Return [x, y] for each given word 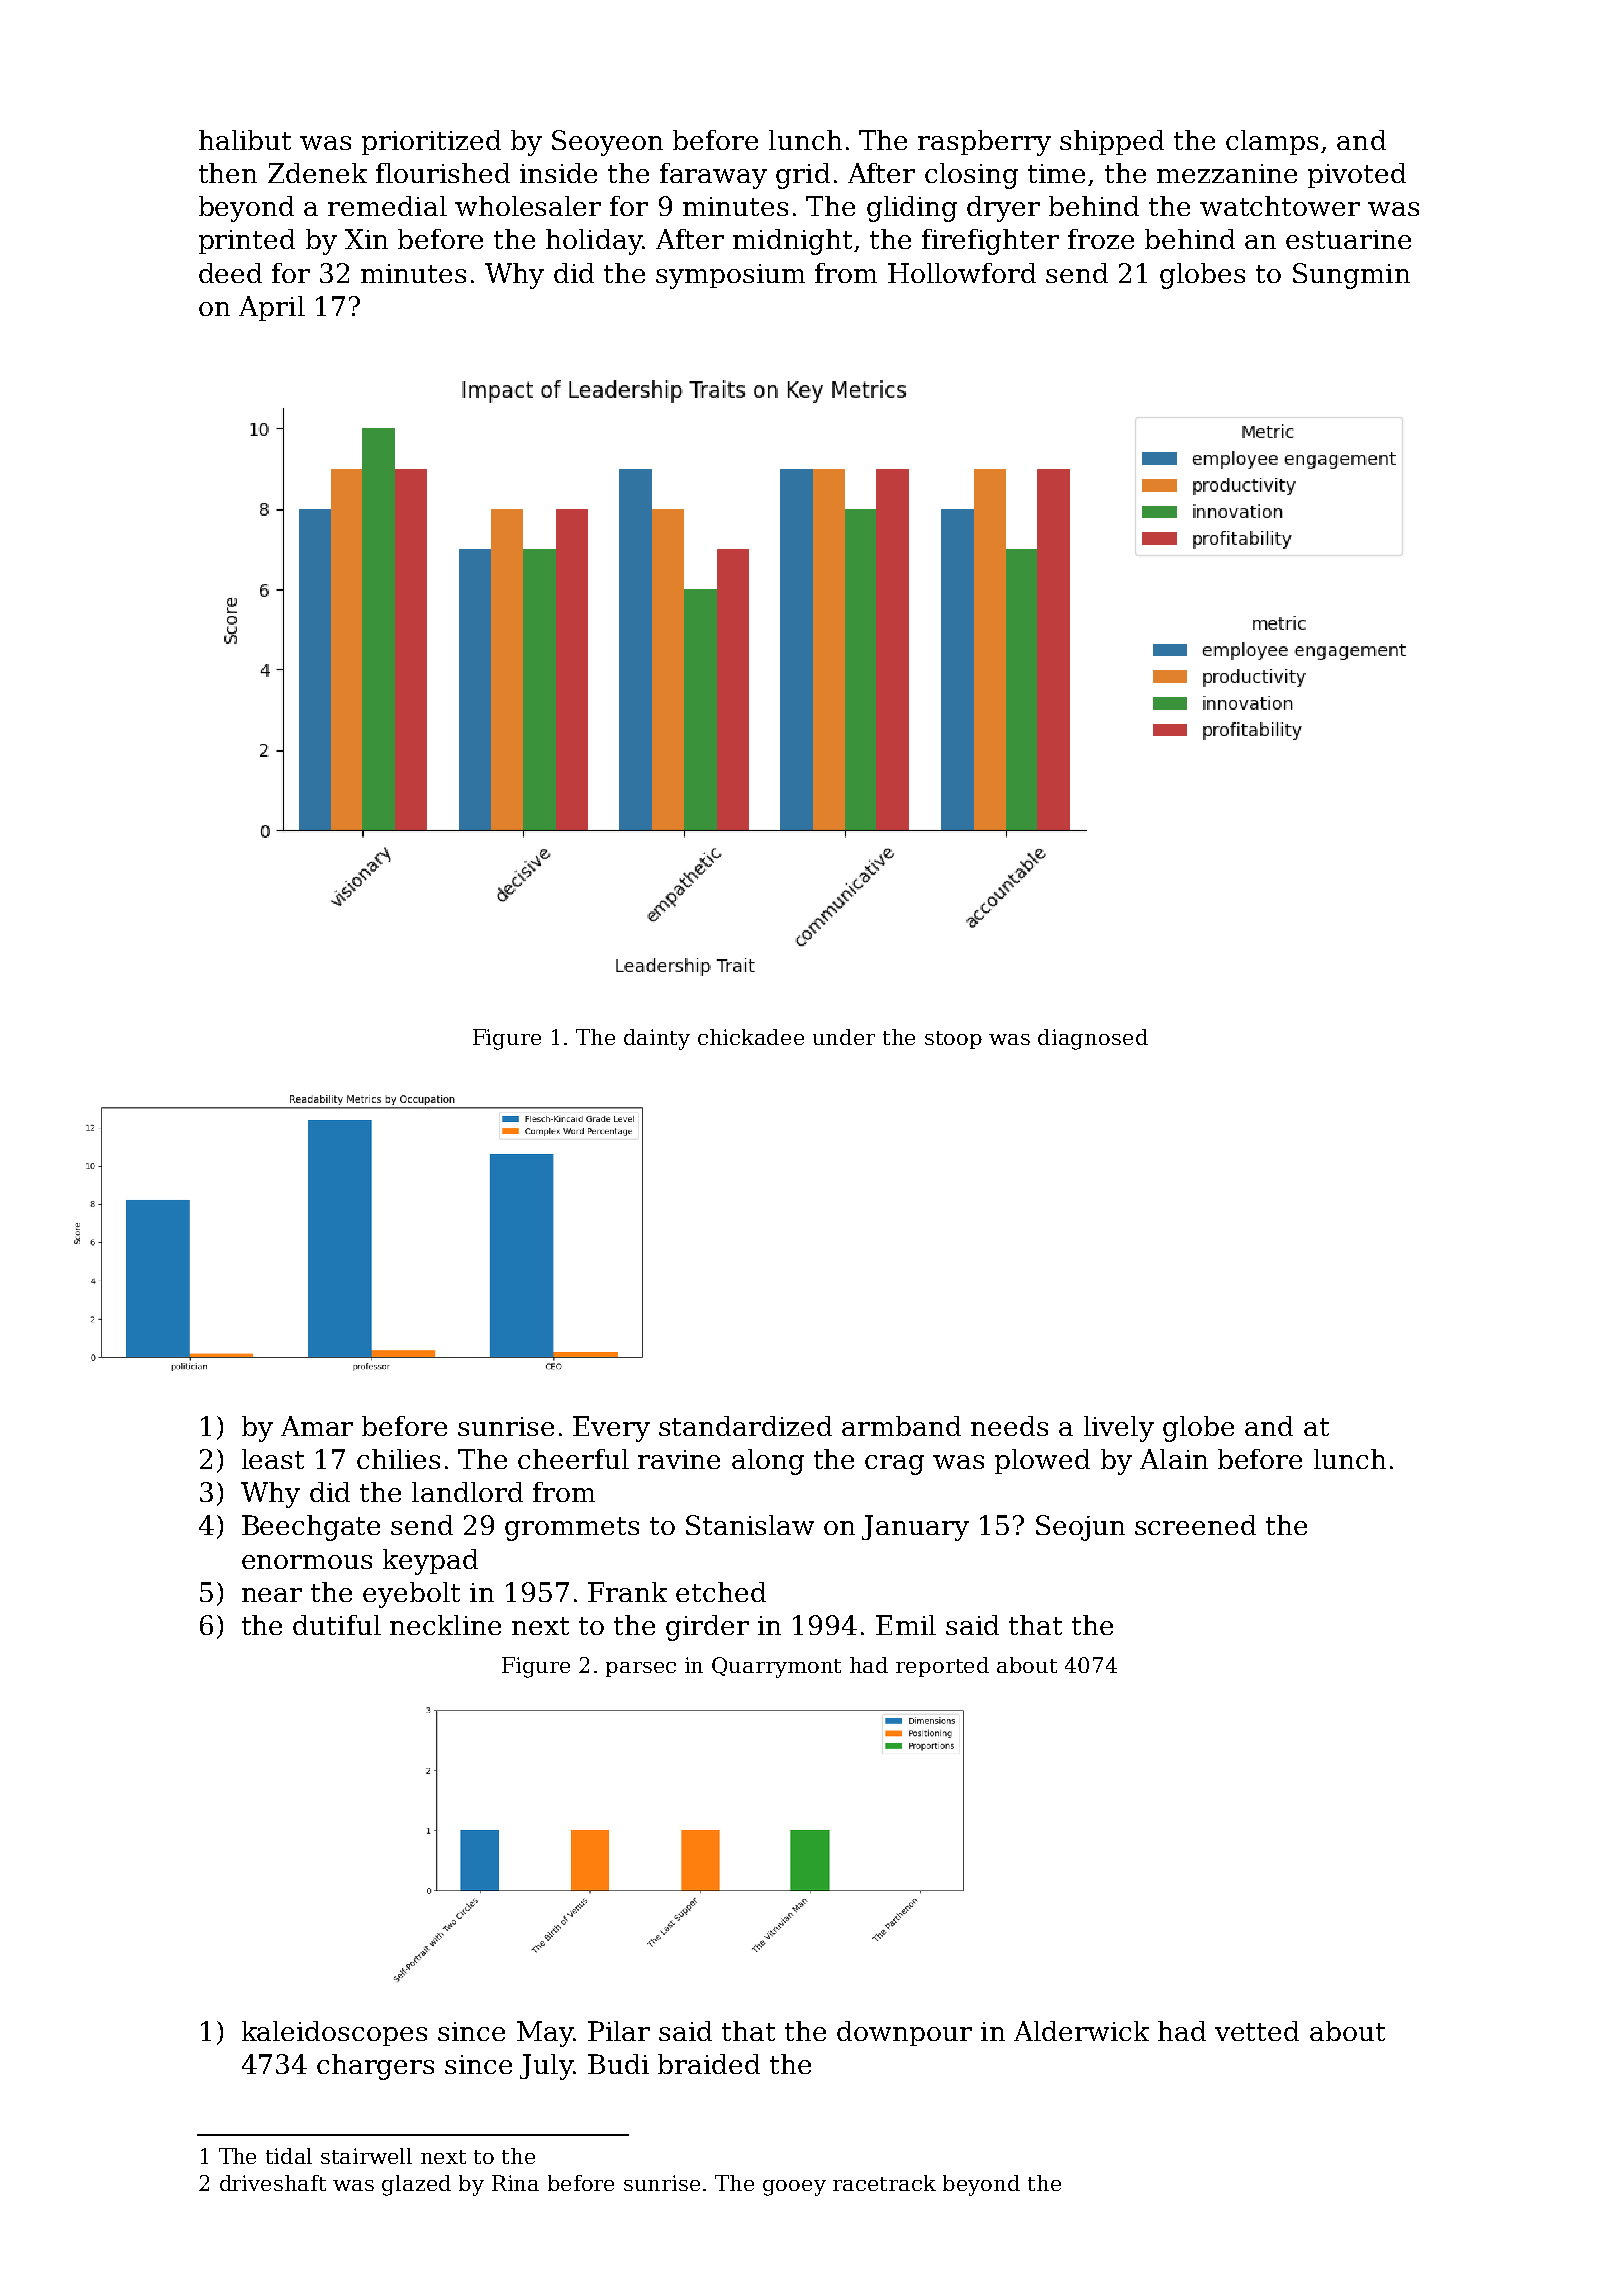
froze [1101, 239]
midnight [792, 242]
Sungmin [1351, 276]
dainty [657, 1039]
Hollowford [962, 273]
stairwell [366, 2156]
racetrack [884, 2183]
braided [709, 2064]
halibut [245, 140]
